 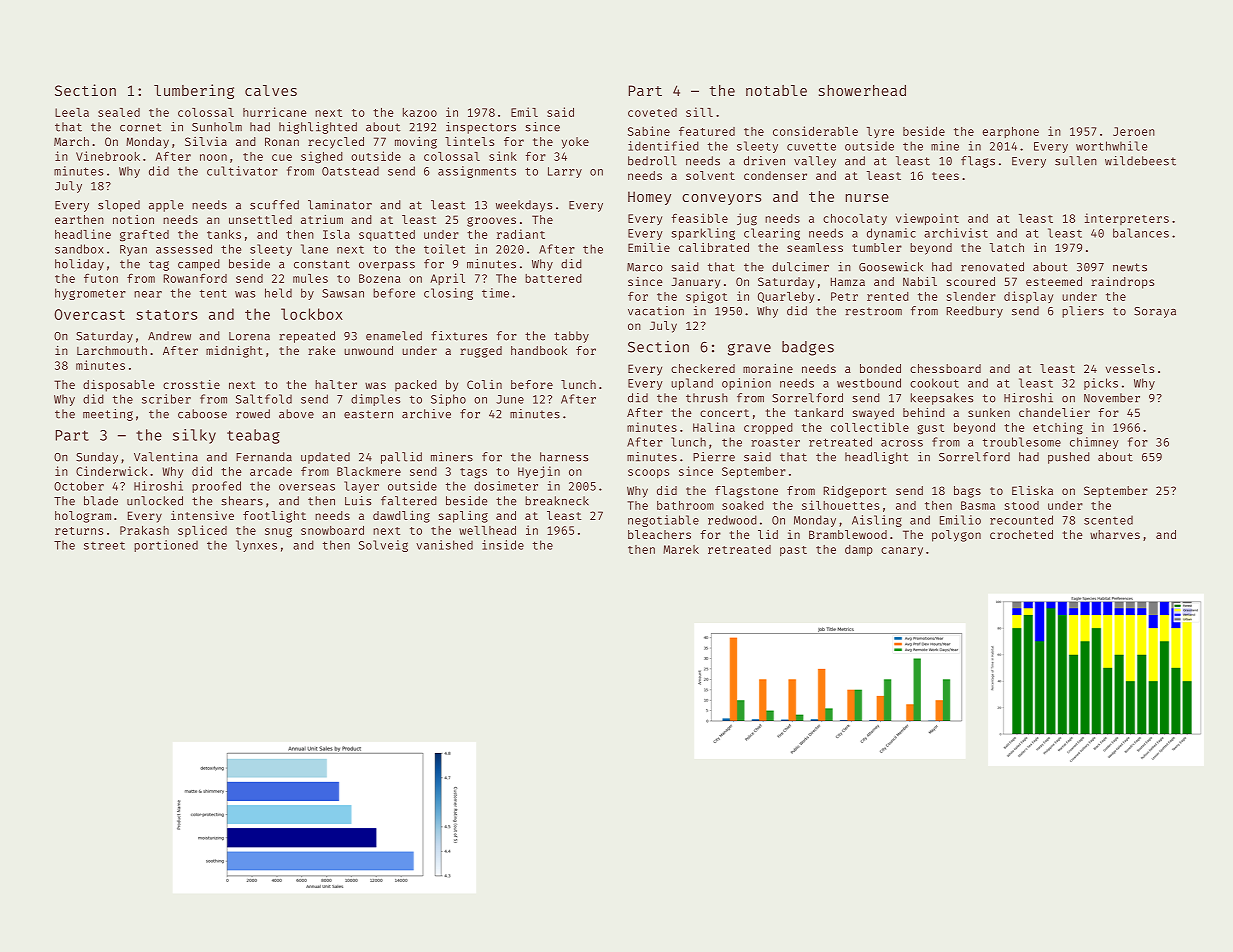 What do you see at coordinates (699, 112) in the page?
I see `sill` at bounding box center [699, 112].
